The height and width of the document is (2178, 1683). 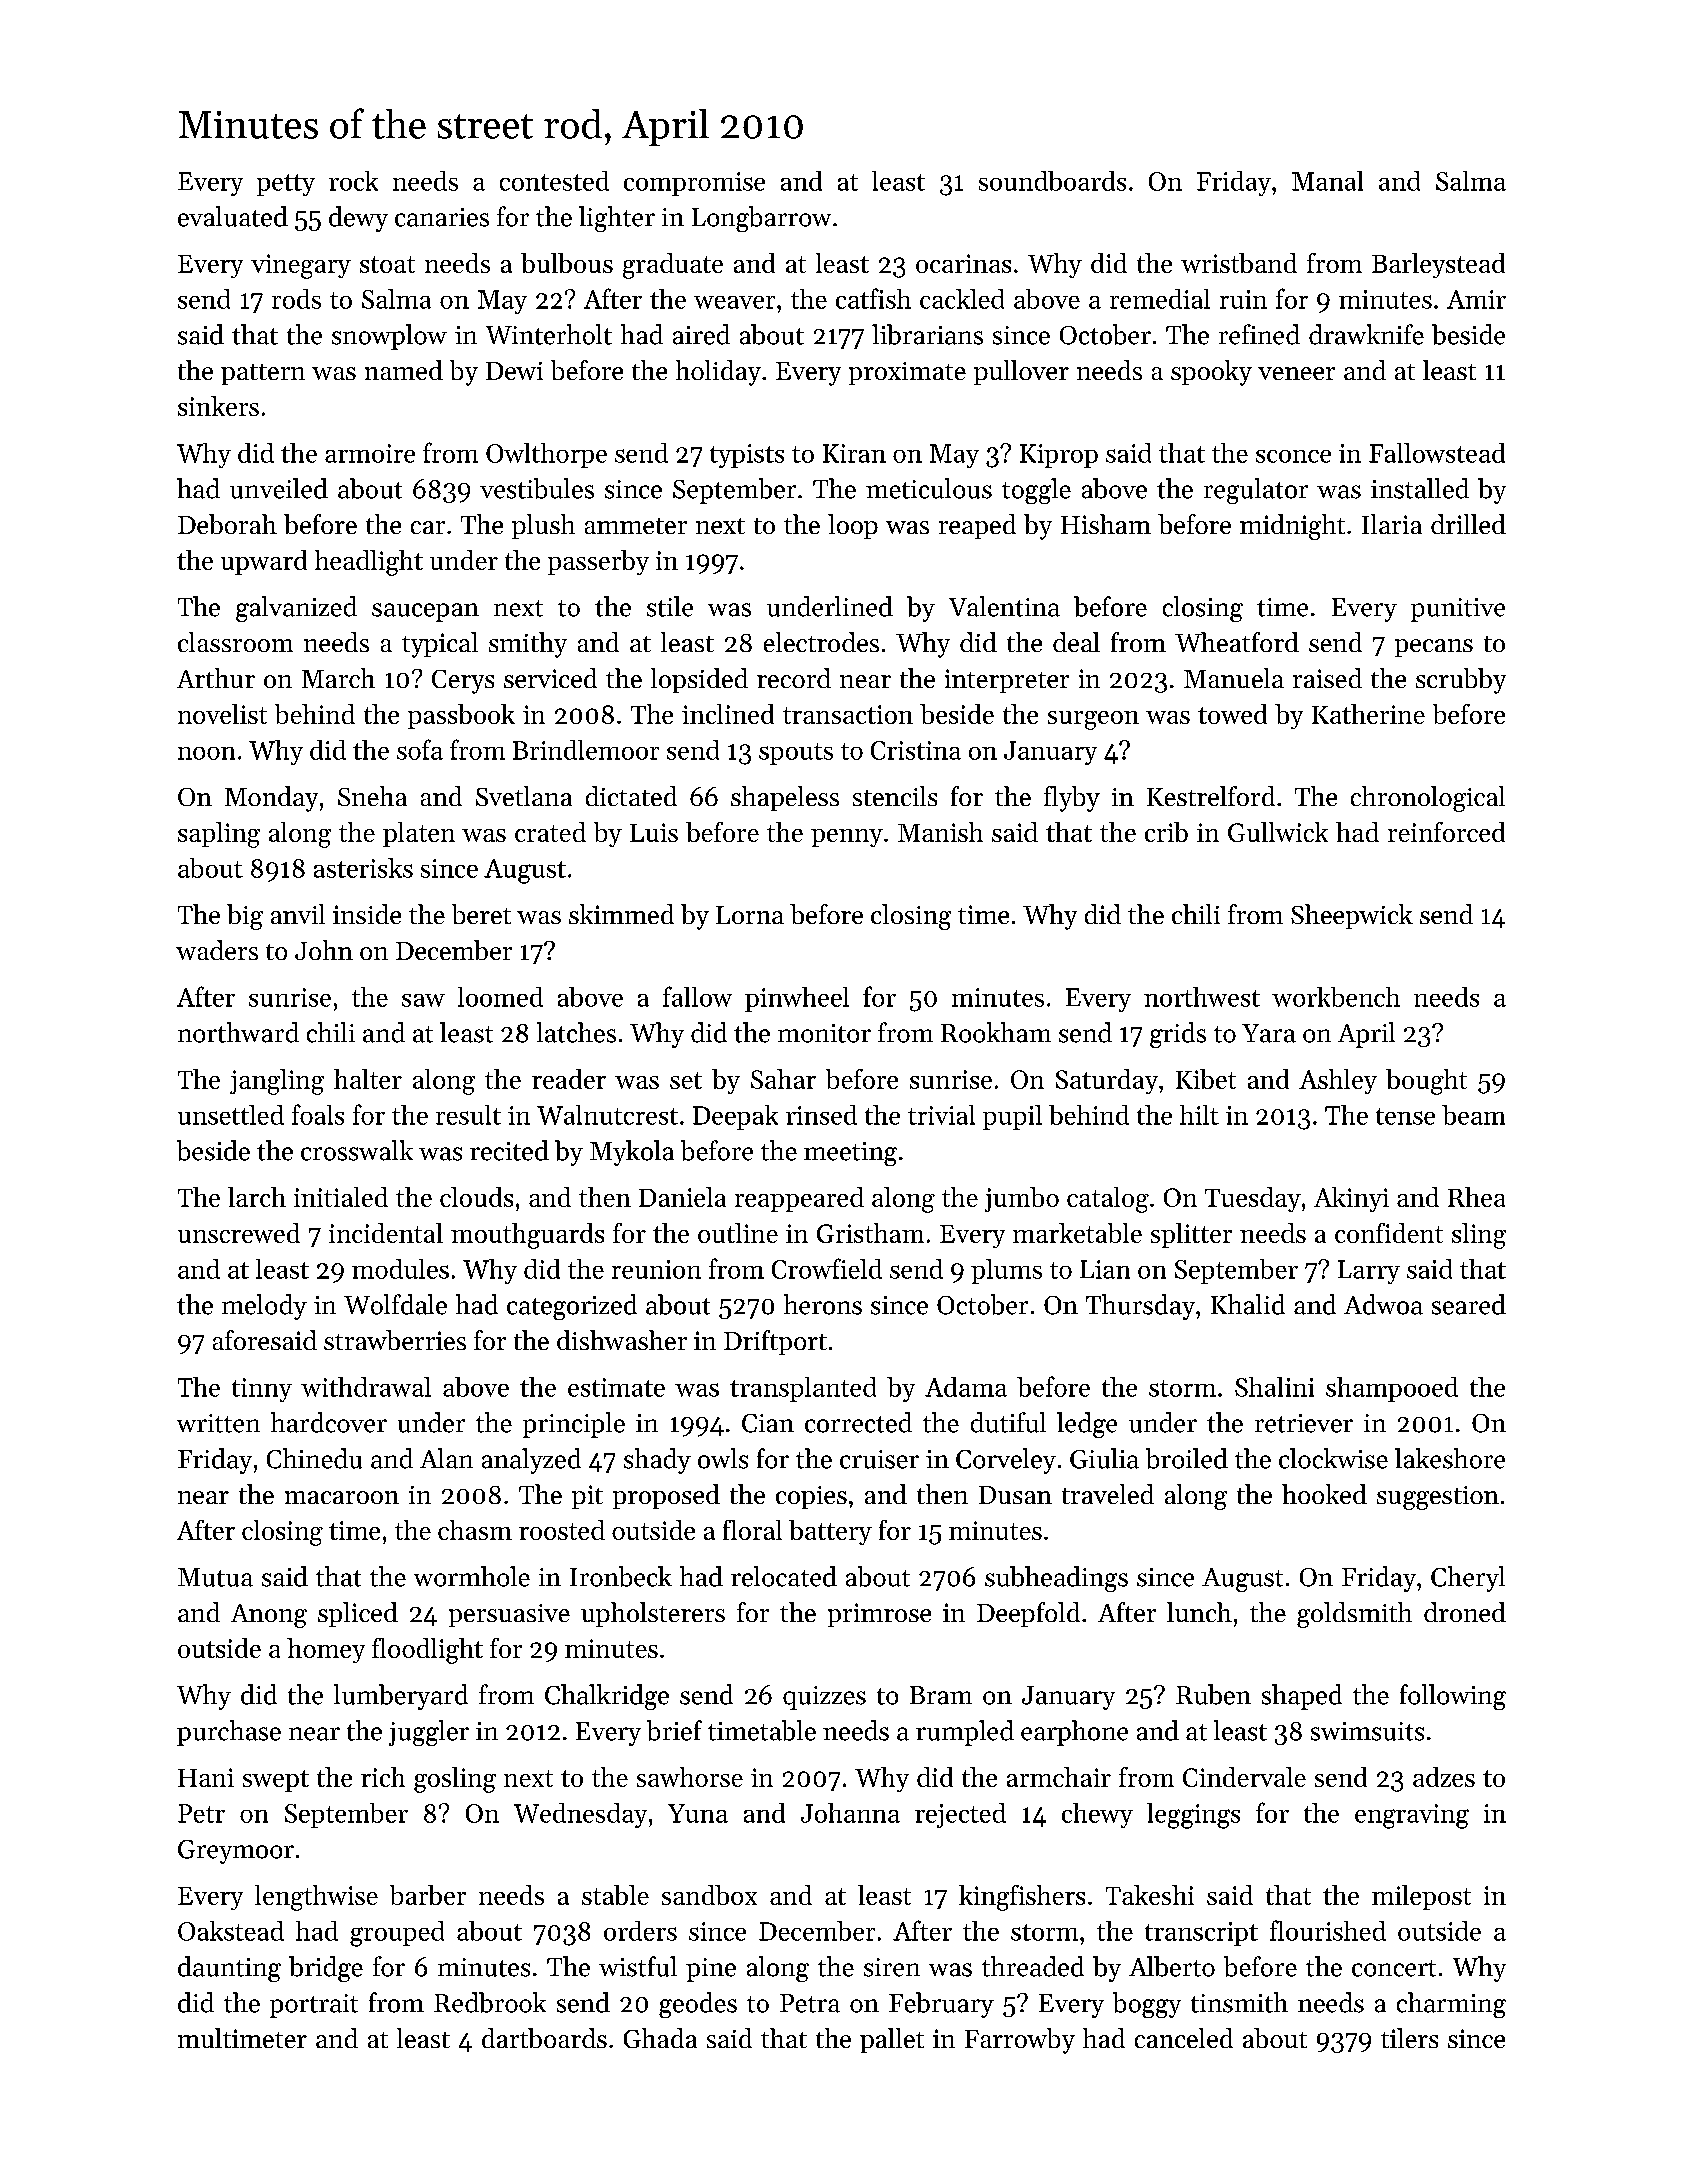 I want to click on Khalid, so click(x=1248, y=1304).
